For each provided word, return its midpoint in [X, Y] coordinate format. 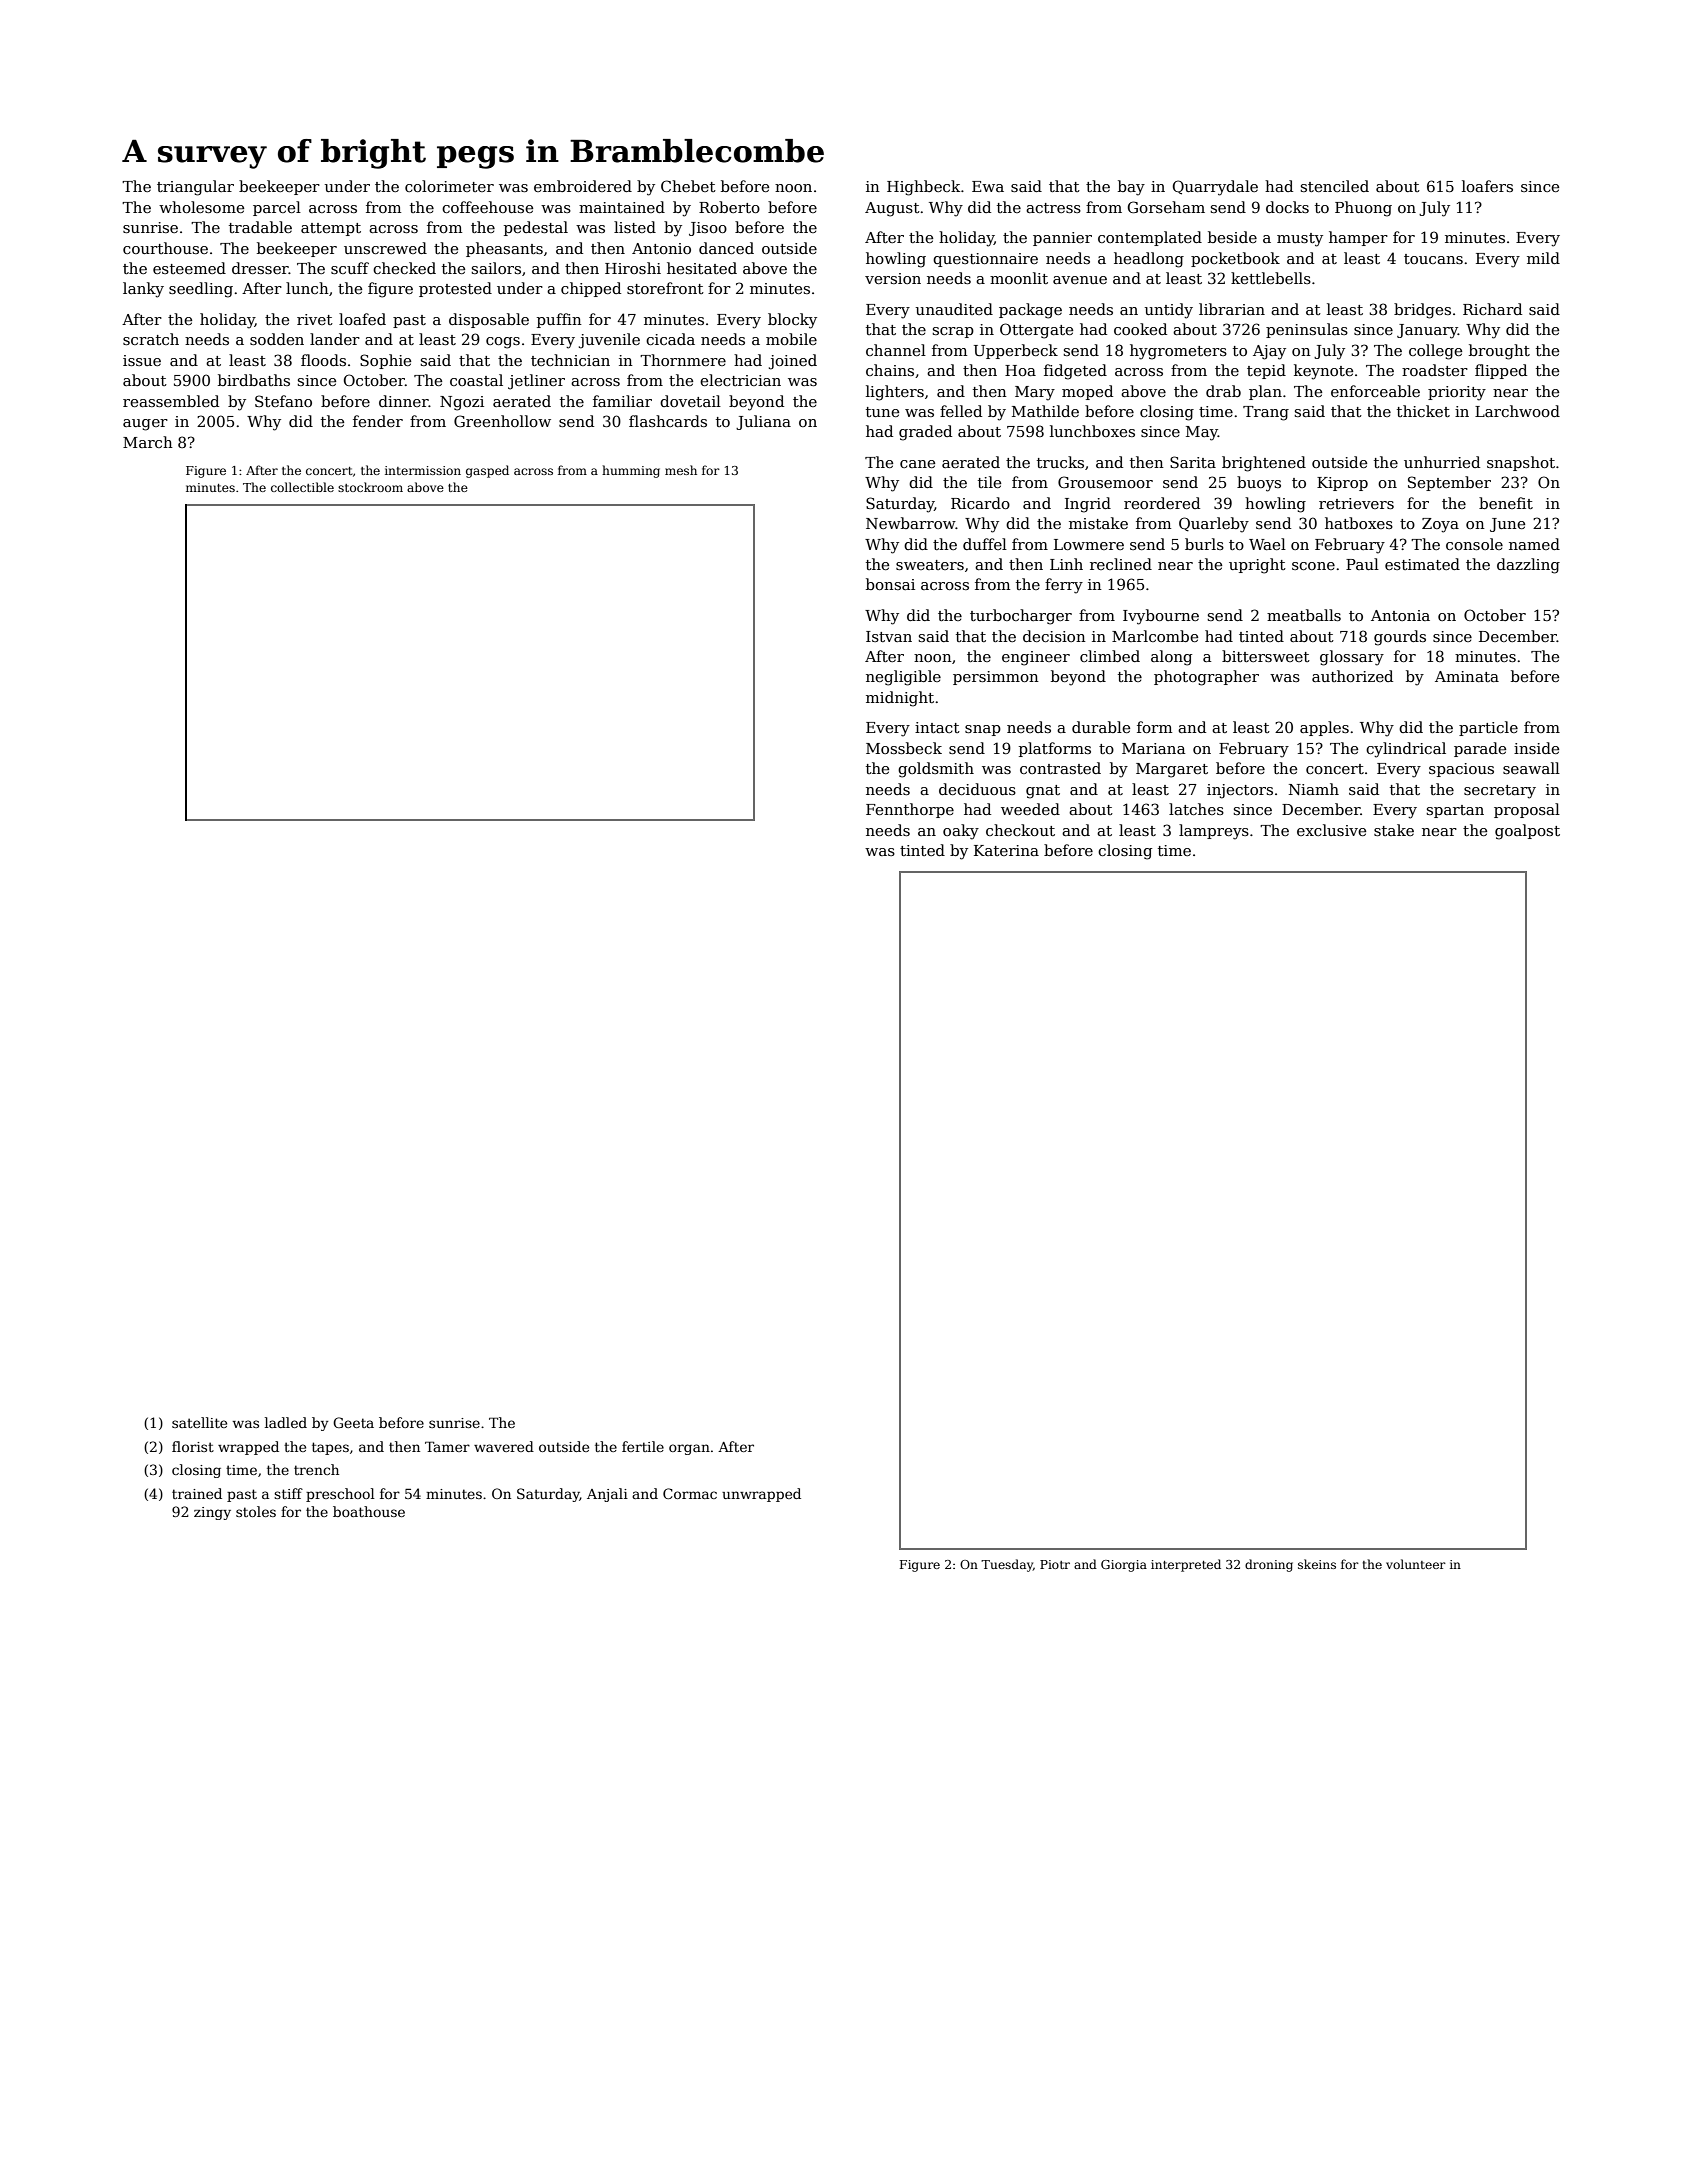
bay [1131, 188]
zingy [212, 1513]
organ [689, 1449]
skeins [1317, 1564]
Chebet [688, 186]
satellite [199, 1422]
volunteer [1416, 1564]
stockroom [370, 487]
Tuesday [1007, 1565]
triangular [195, 188]
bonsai [890, 584]
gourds [1400, 638]
